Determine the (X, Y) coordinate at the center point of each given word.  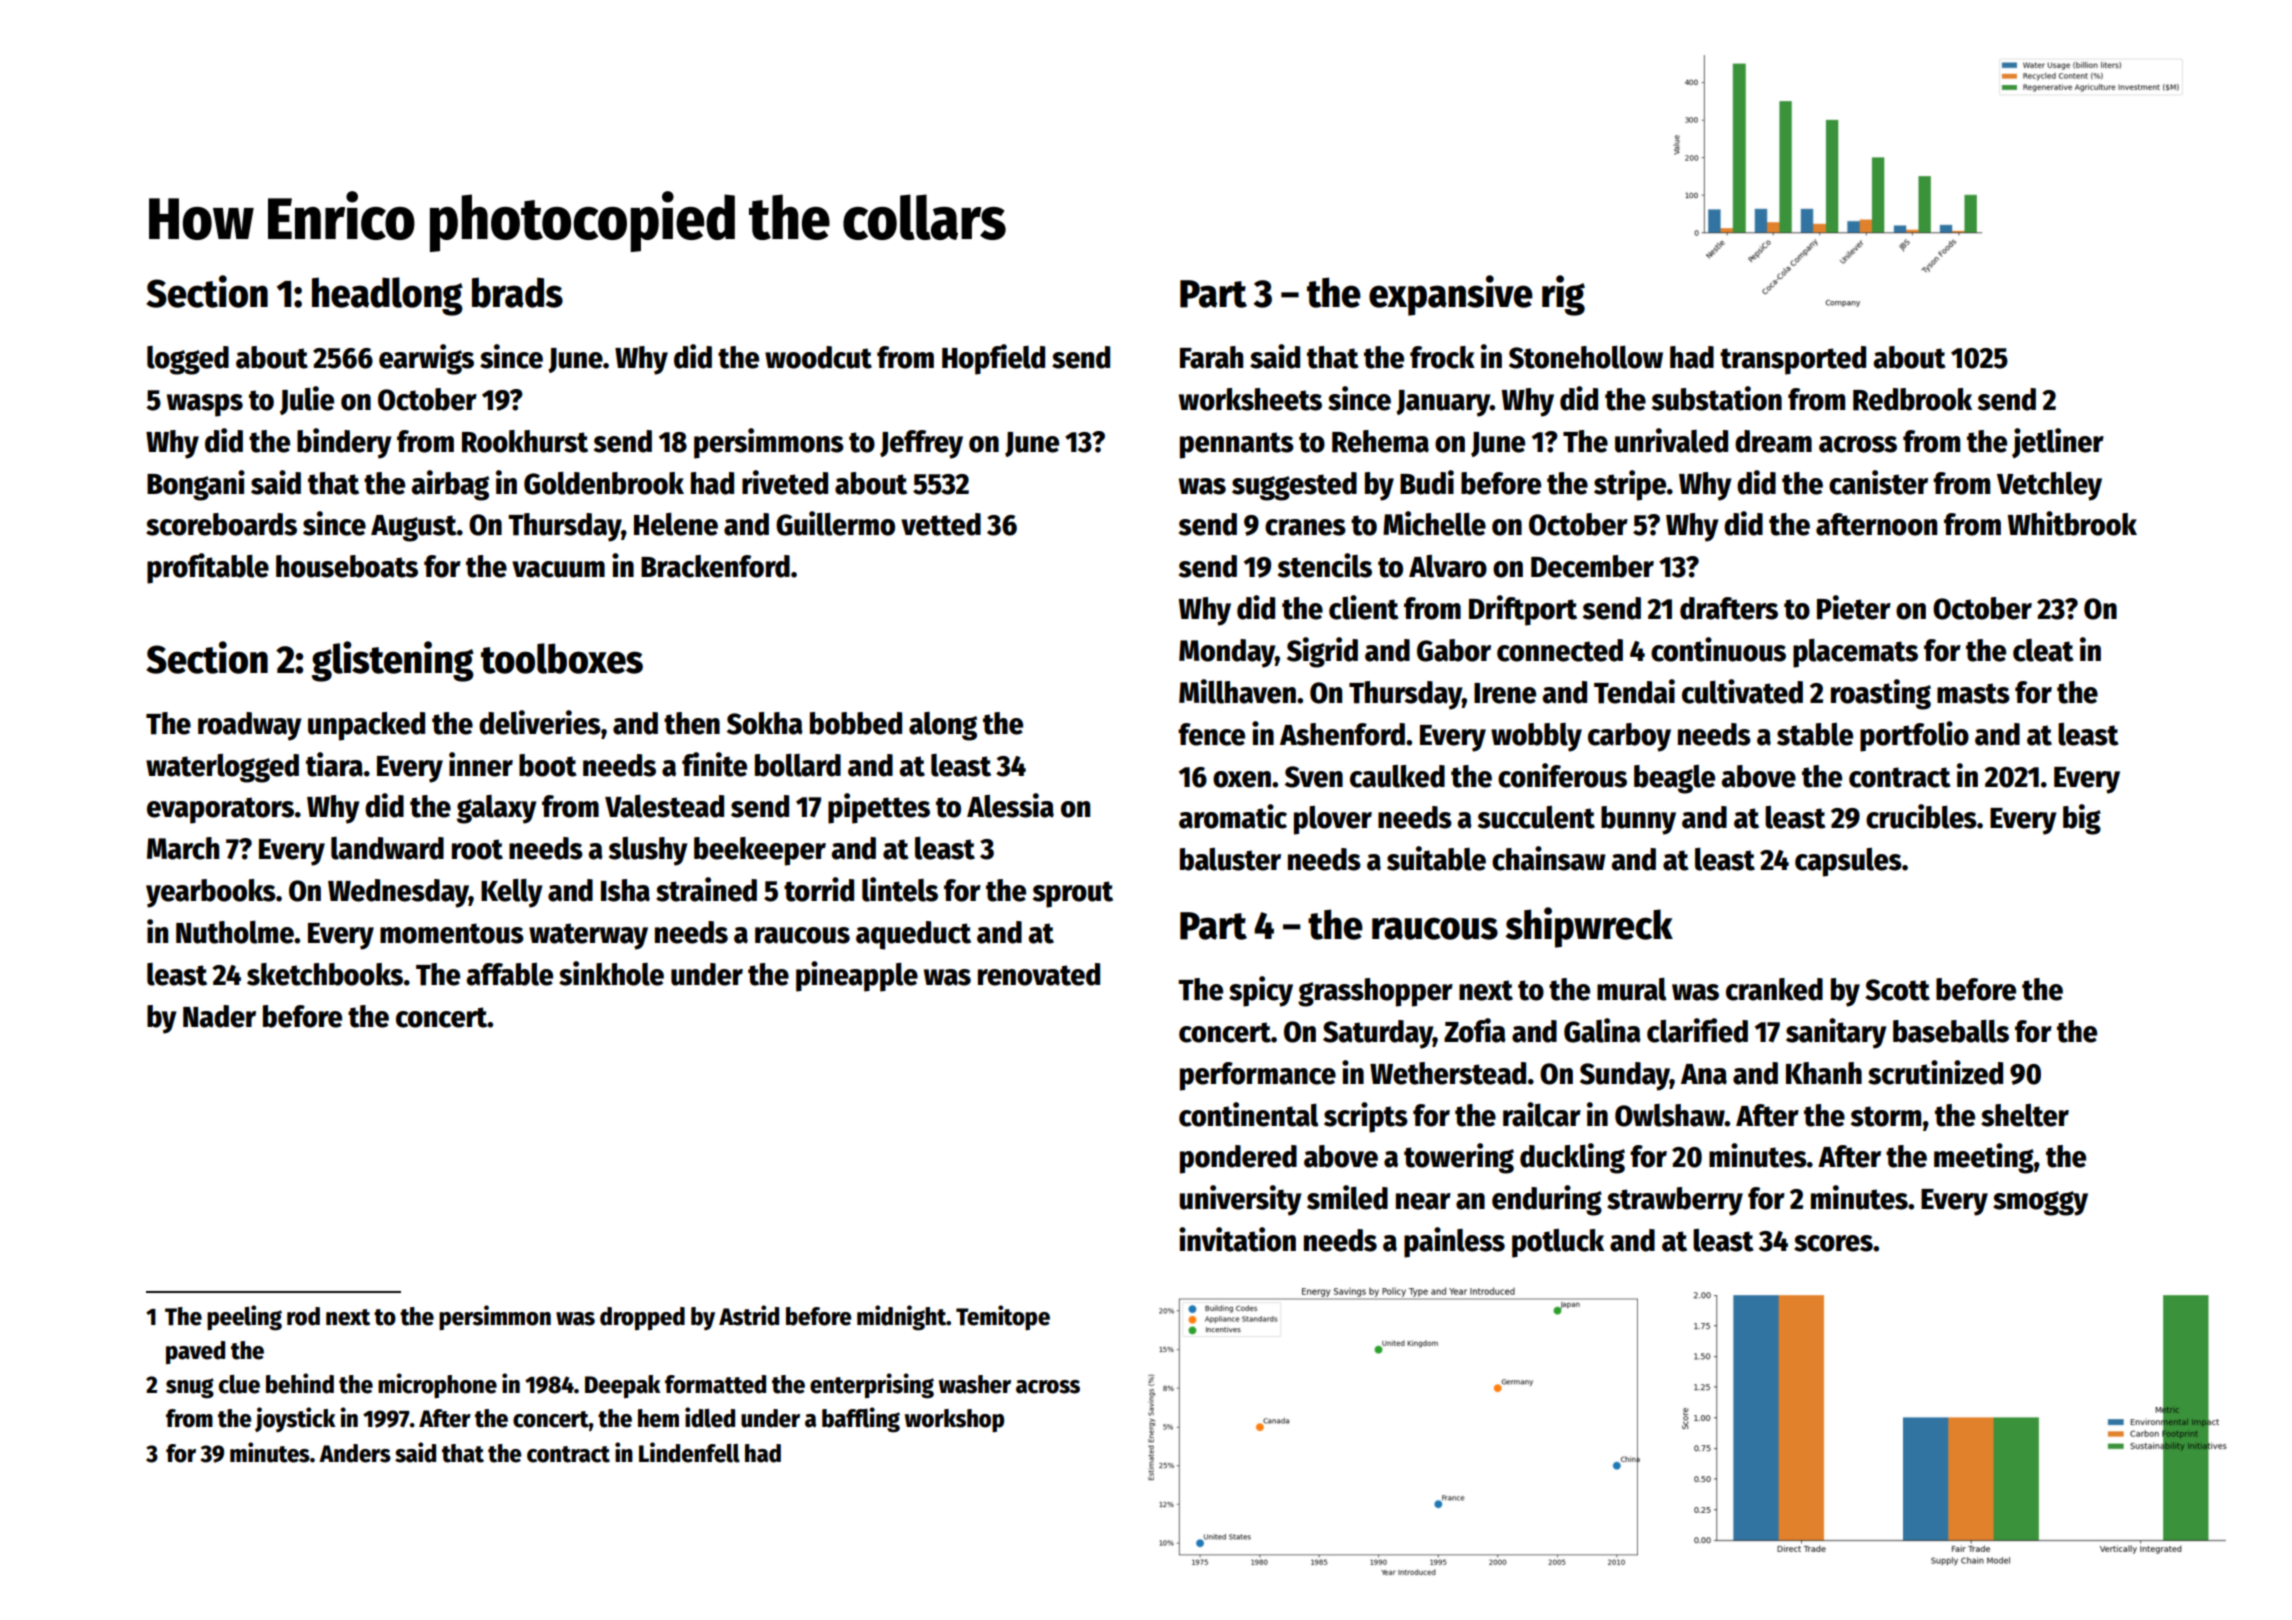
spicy (1261, 991)
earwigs (426, 359)
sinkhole (611, 973)
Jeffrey (921, 444)
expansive (1451, 295)
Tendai (1634, 691)
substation (1717, 398)
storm (1886, 1116)
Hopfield (993, 359)
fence (1211, 734)
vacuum (558, 569)
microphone (437, 1385)
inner (481, 764)
